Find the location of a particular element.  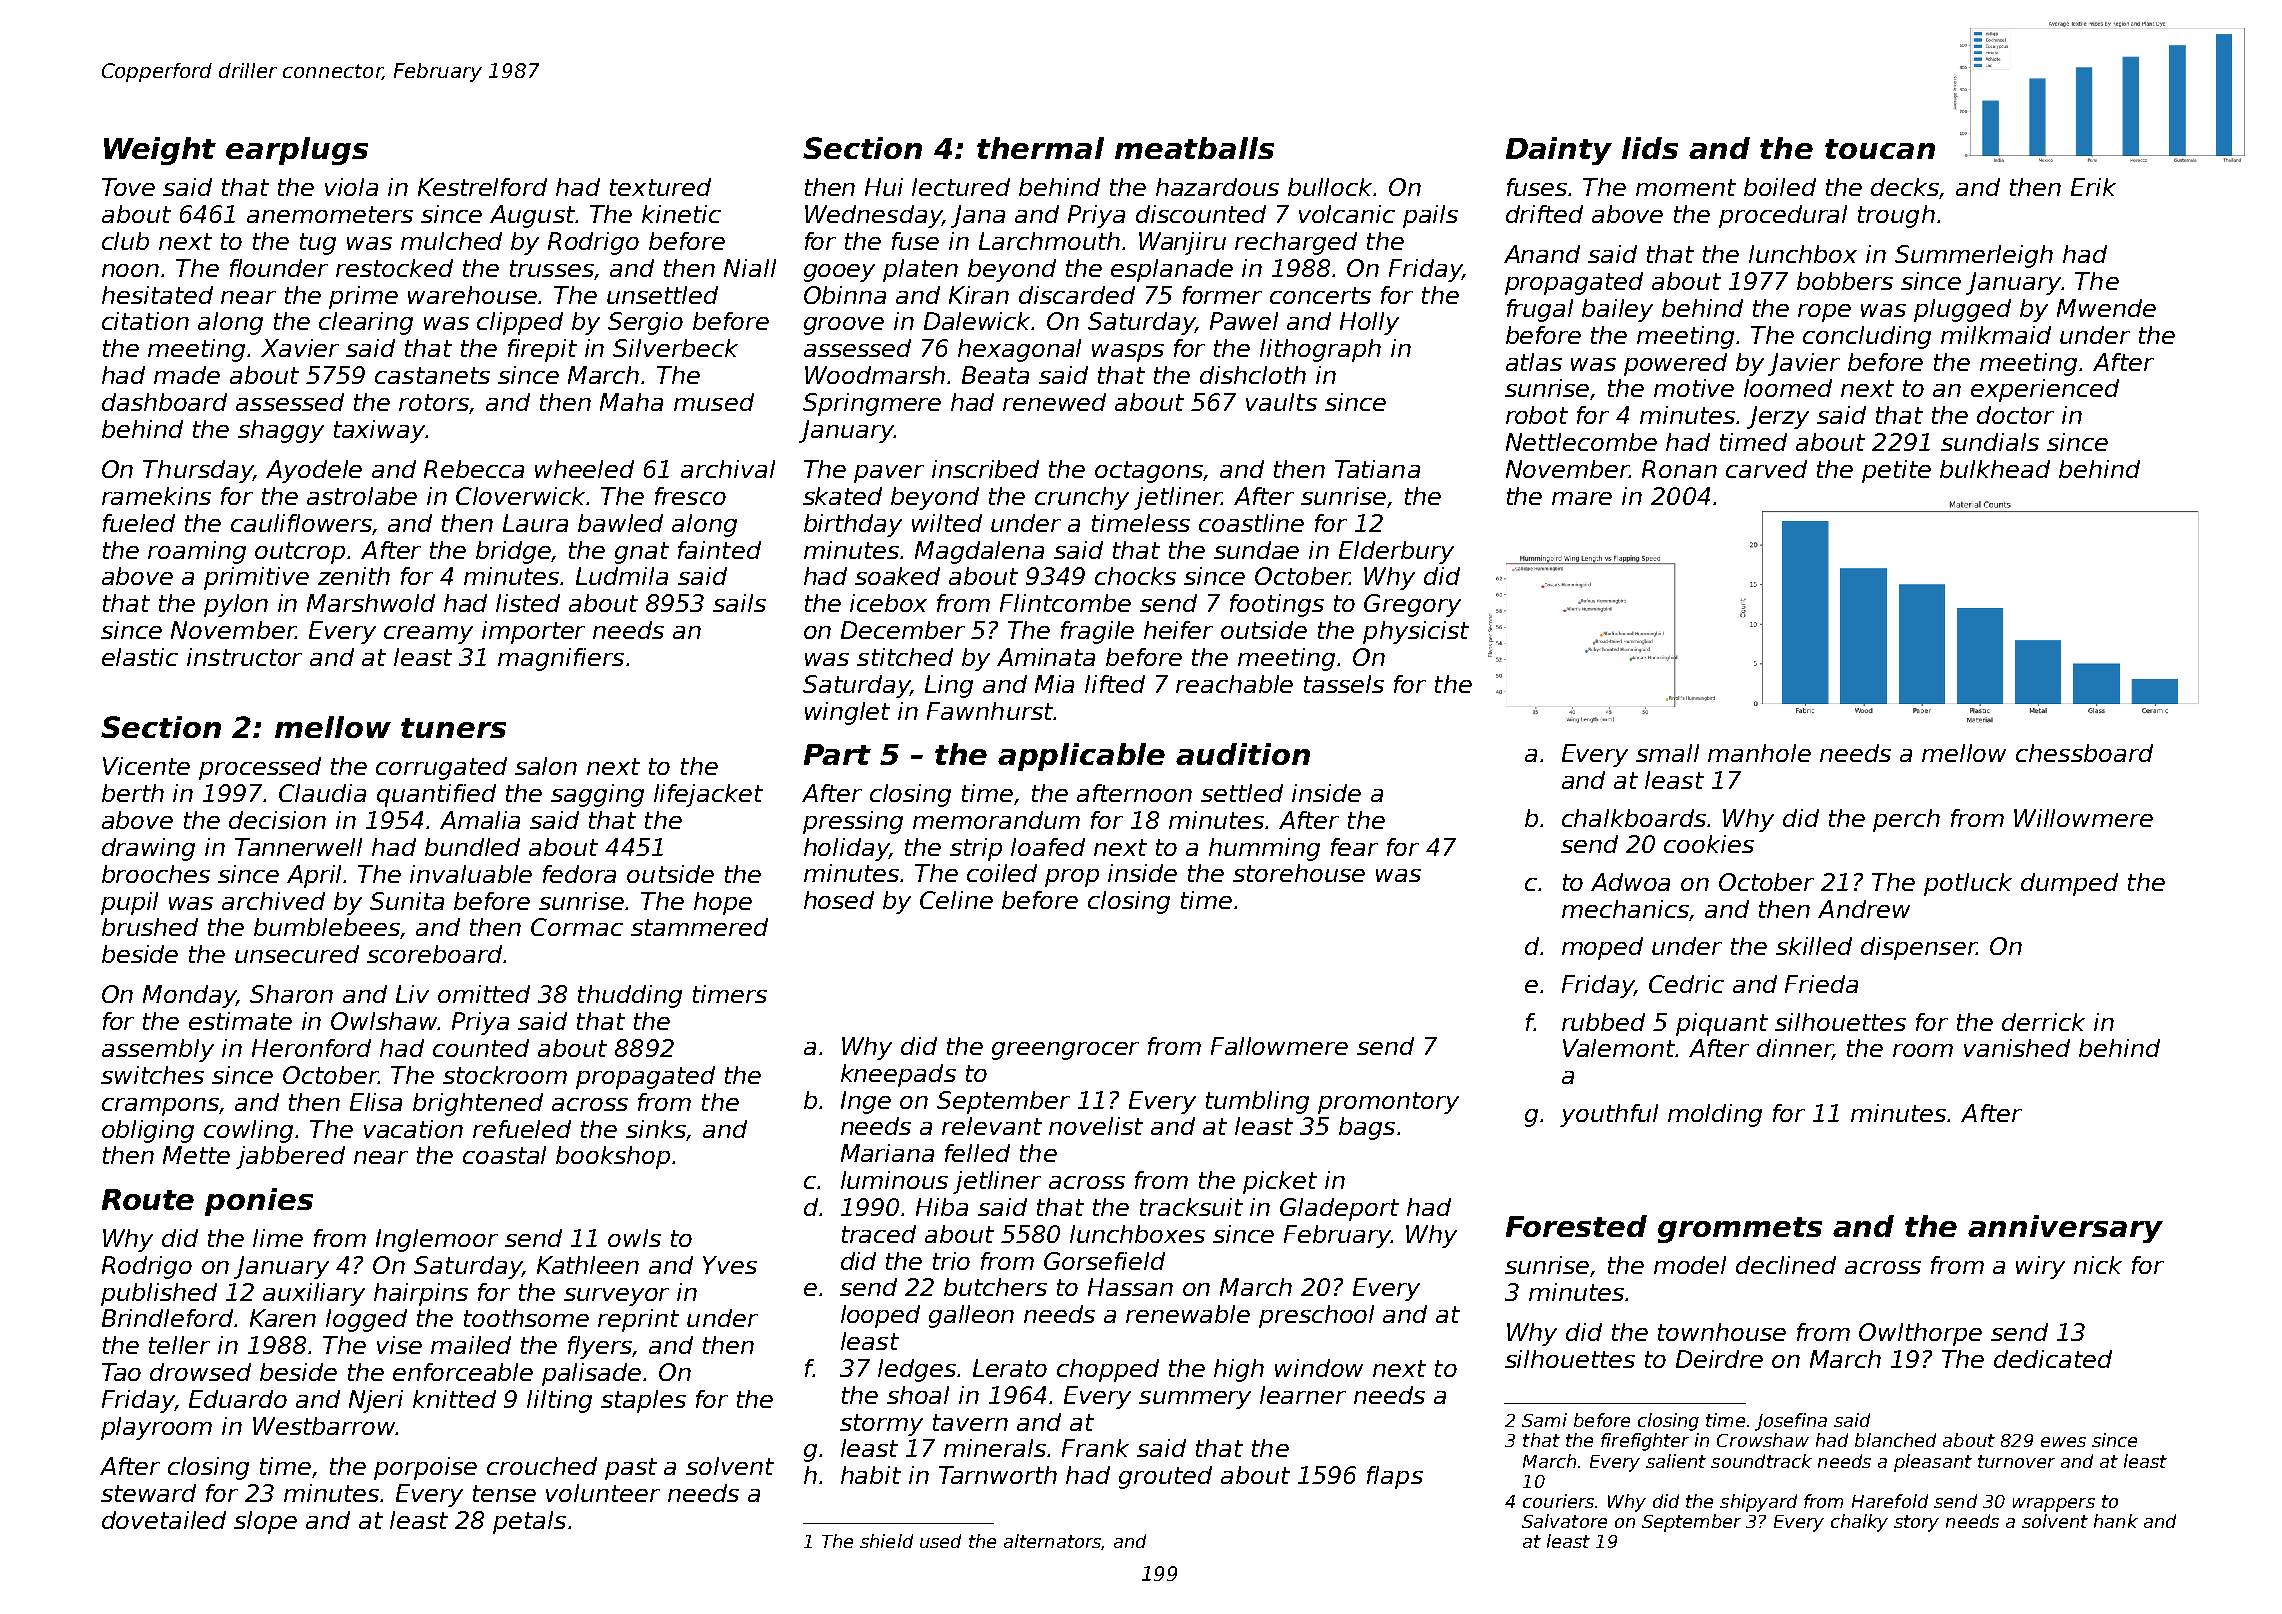

Sergio is located at coordinates (645, 323).
